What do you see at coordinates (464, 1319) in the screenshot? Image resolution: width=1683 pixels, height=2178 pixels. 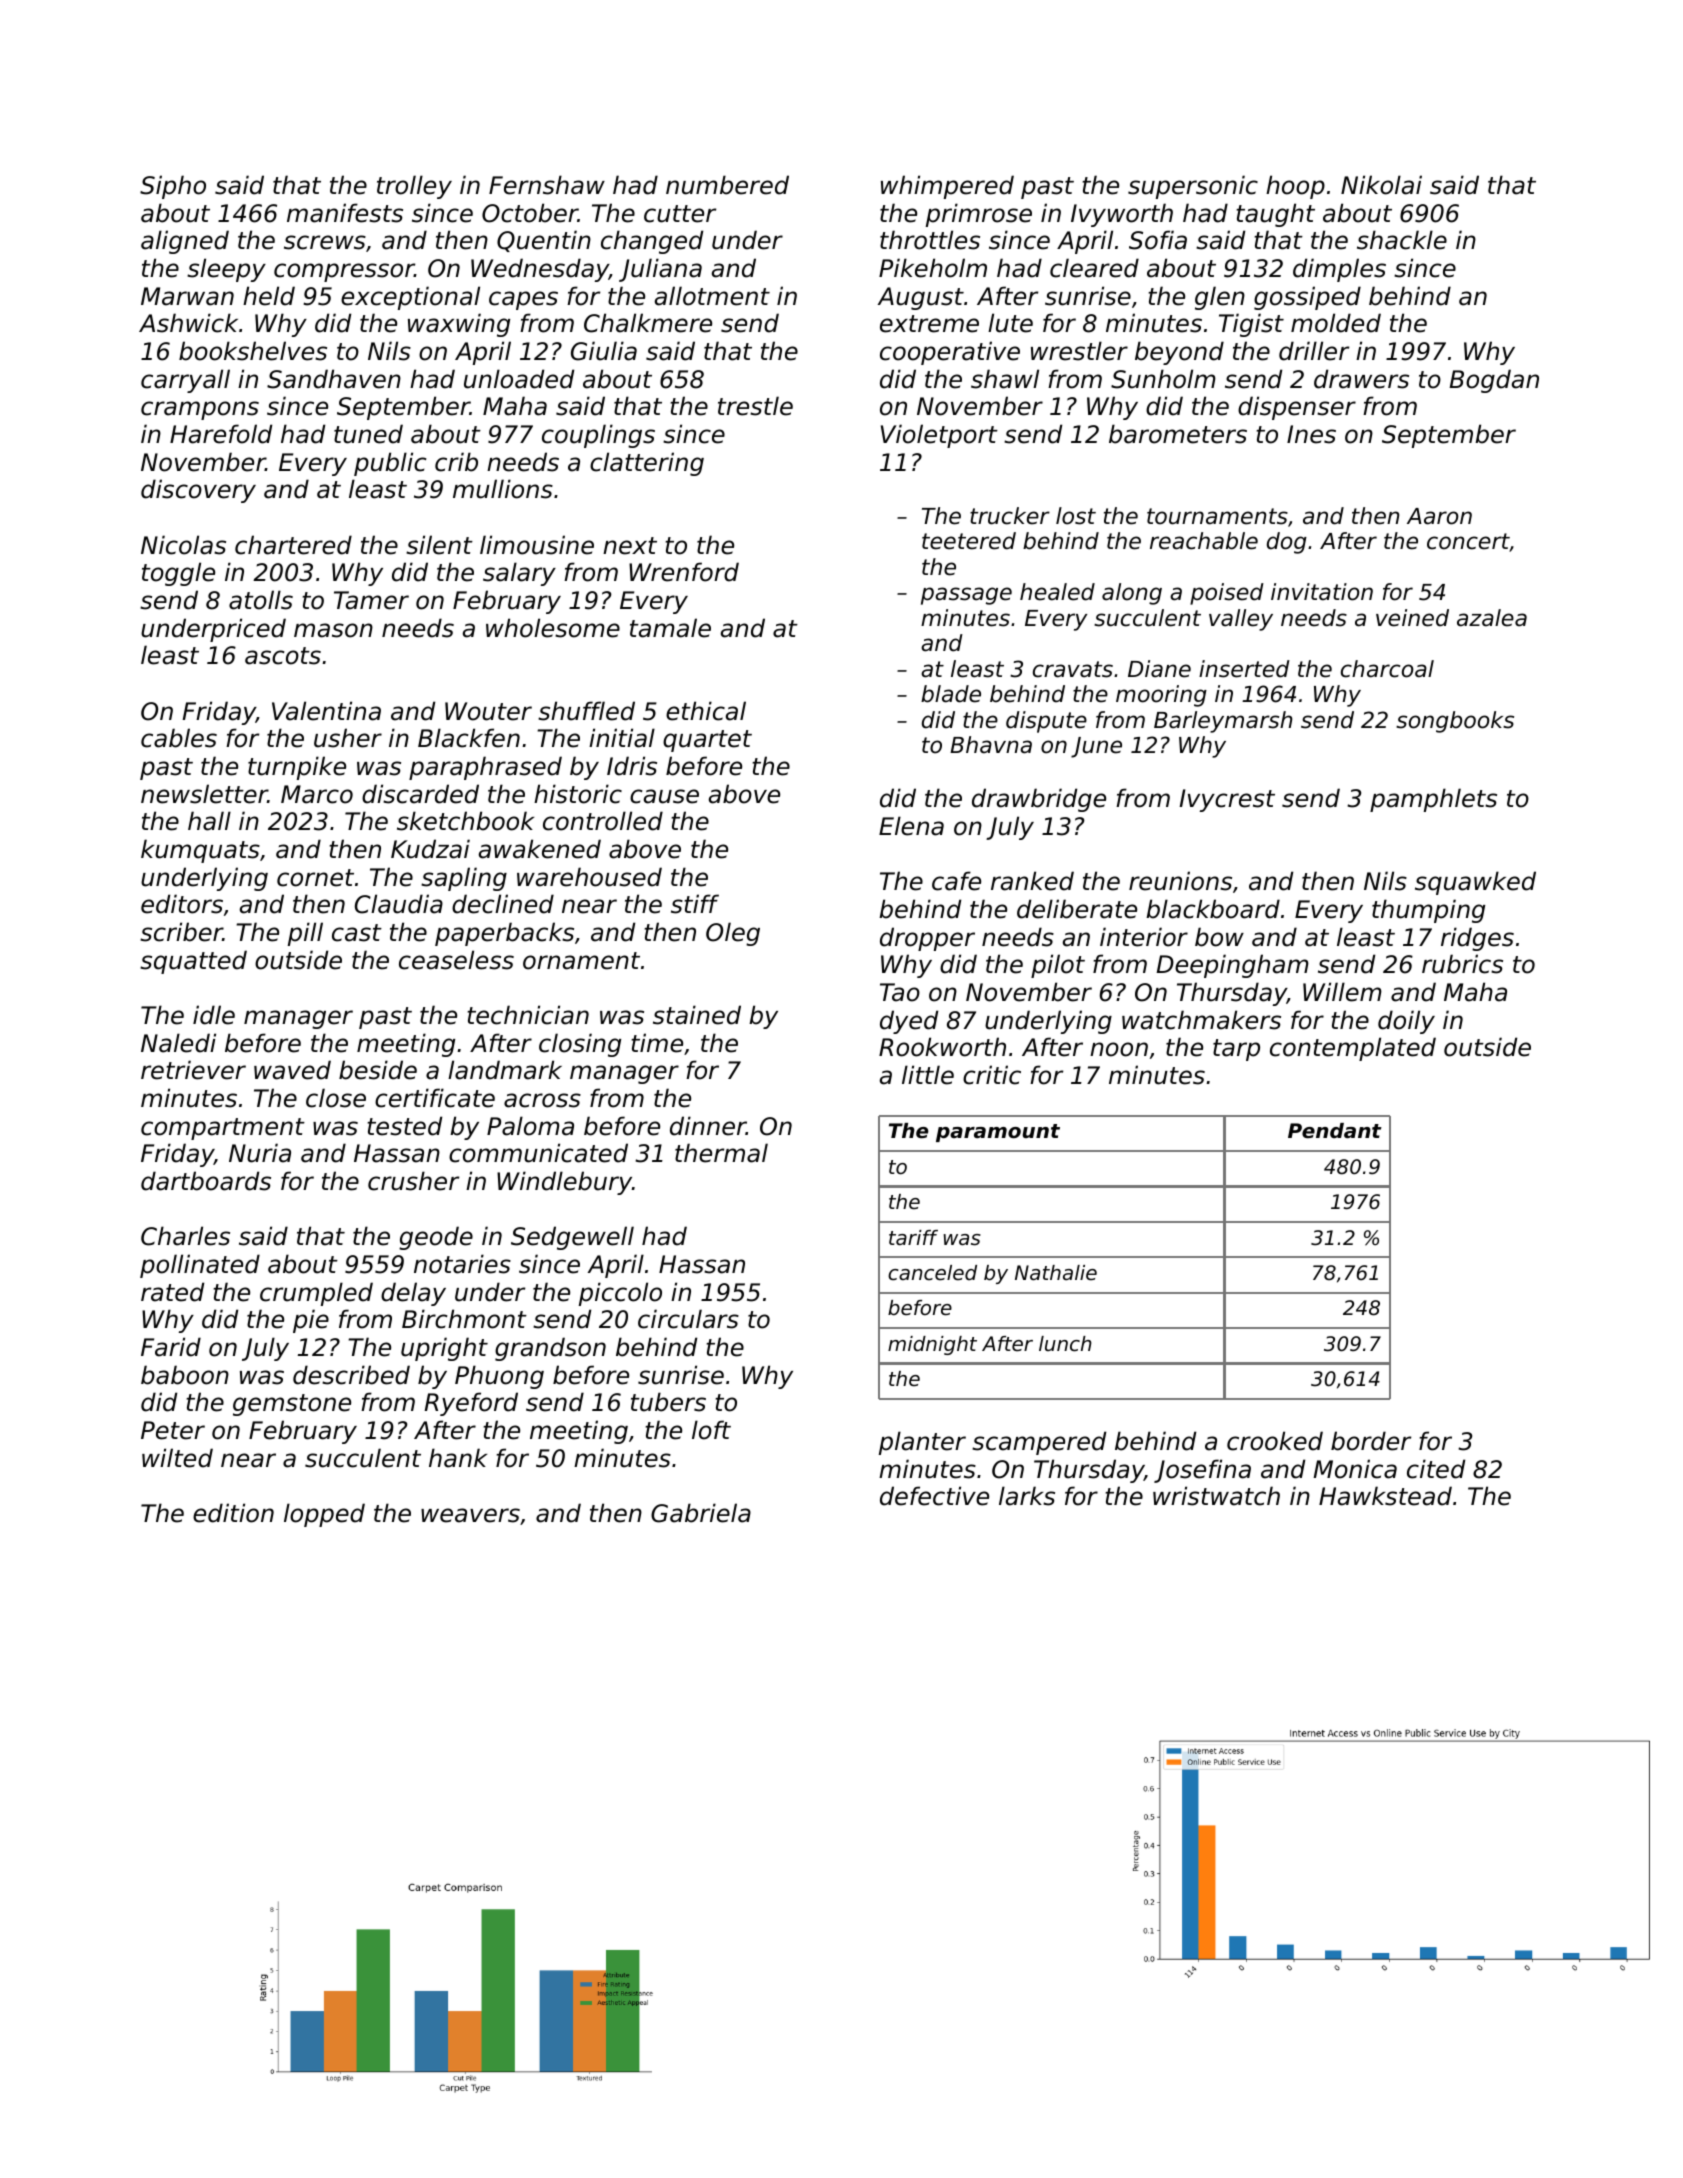 I see `Birchmont` at bounding box center [464, 1319].
